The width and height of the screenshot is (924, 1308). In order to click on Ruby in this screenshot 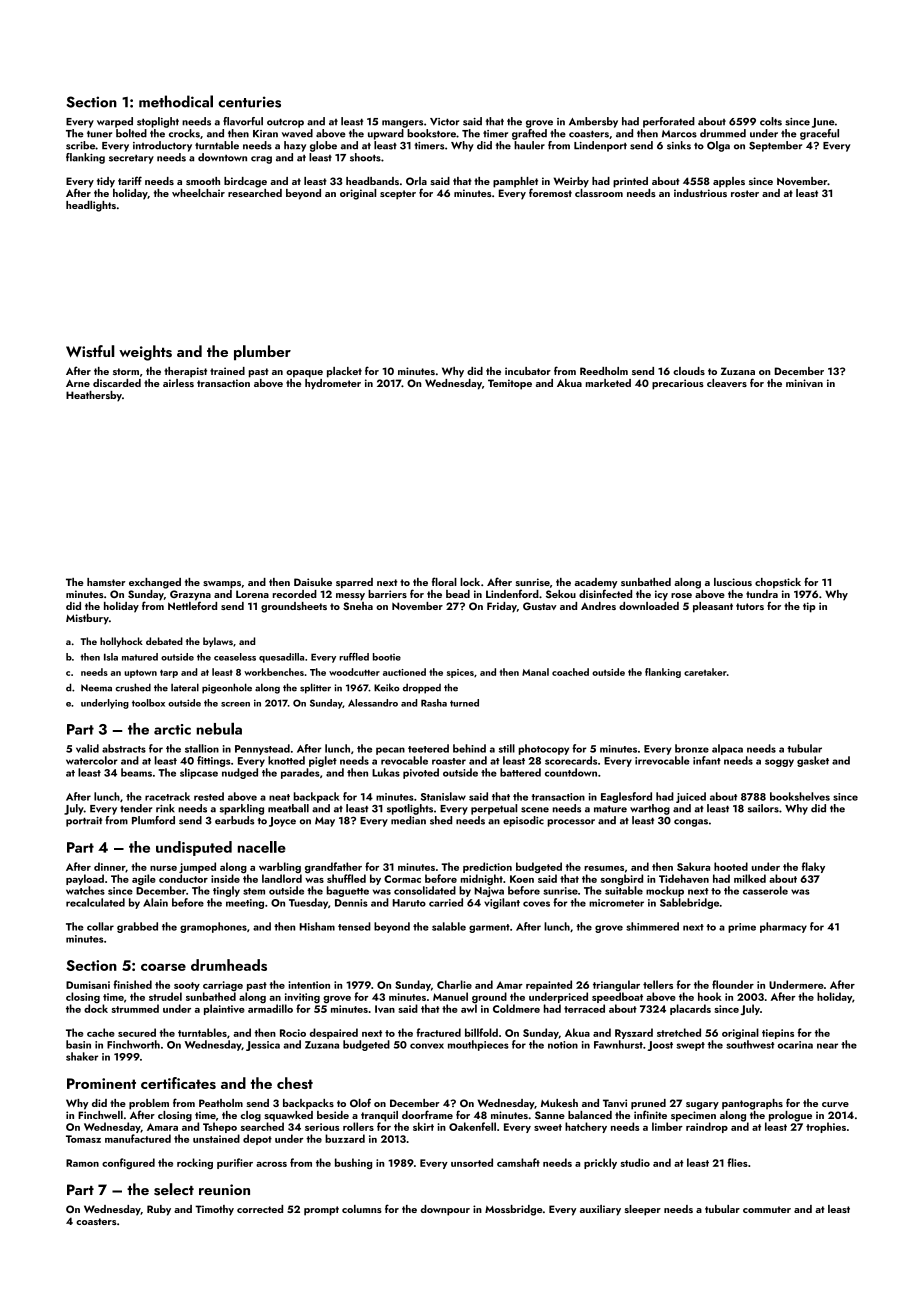, I will do `click(159, 1210)`.
